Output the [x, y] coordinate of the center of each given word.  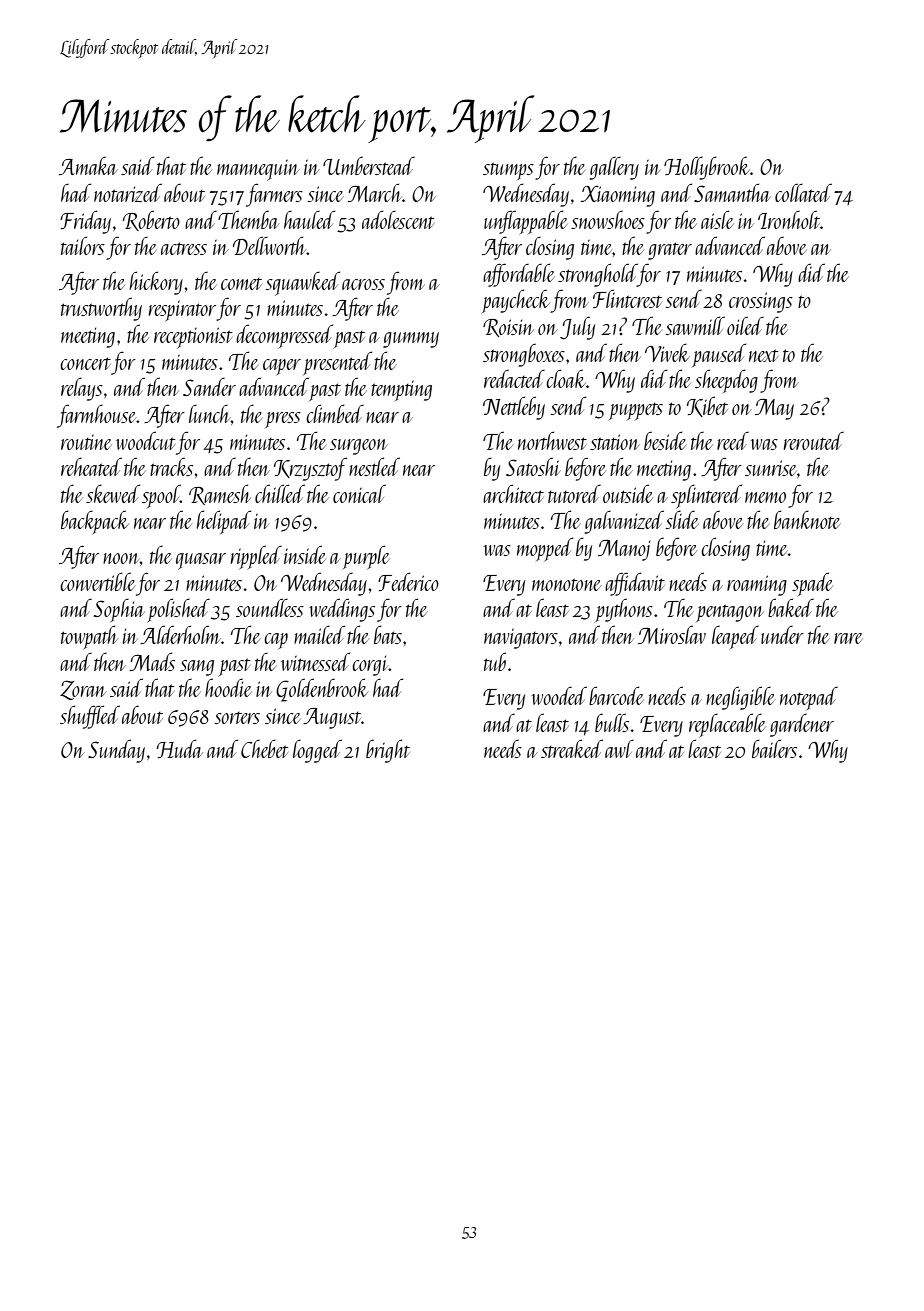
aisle [717, 219]
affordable [519, 275]
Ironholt [789, 219]
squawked [303, 283]
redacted [514, 379]
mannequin [258, 170]
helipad [224, 522]
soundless [270, 607]
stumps [508, 171]
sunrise [771, 468]
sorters [237, 718]
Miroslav [672, 634]
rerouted [814, 441]
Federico [408, 581]
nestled [374, 466]
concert [85, 363]
